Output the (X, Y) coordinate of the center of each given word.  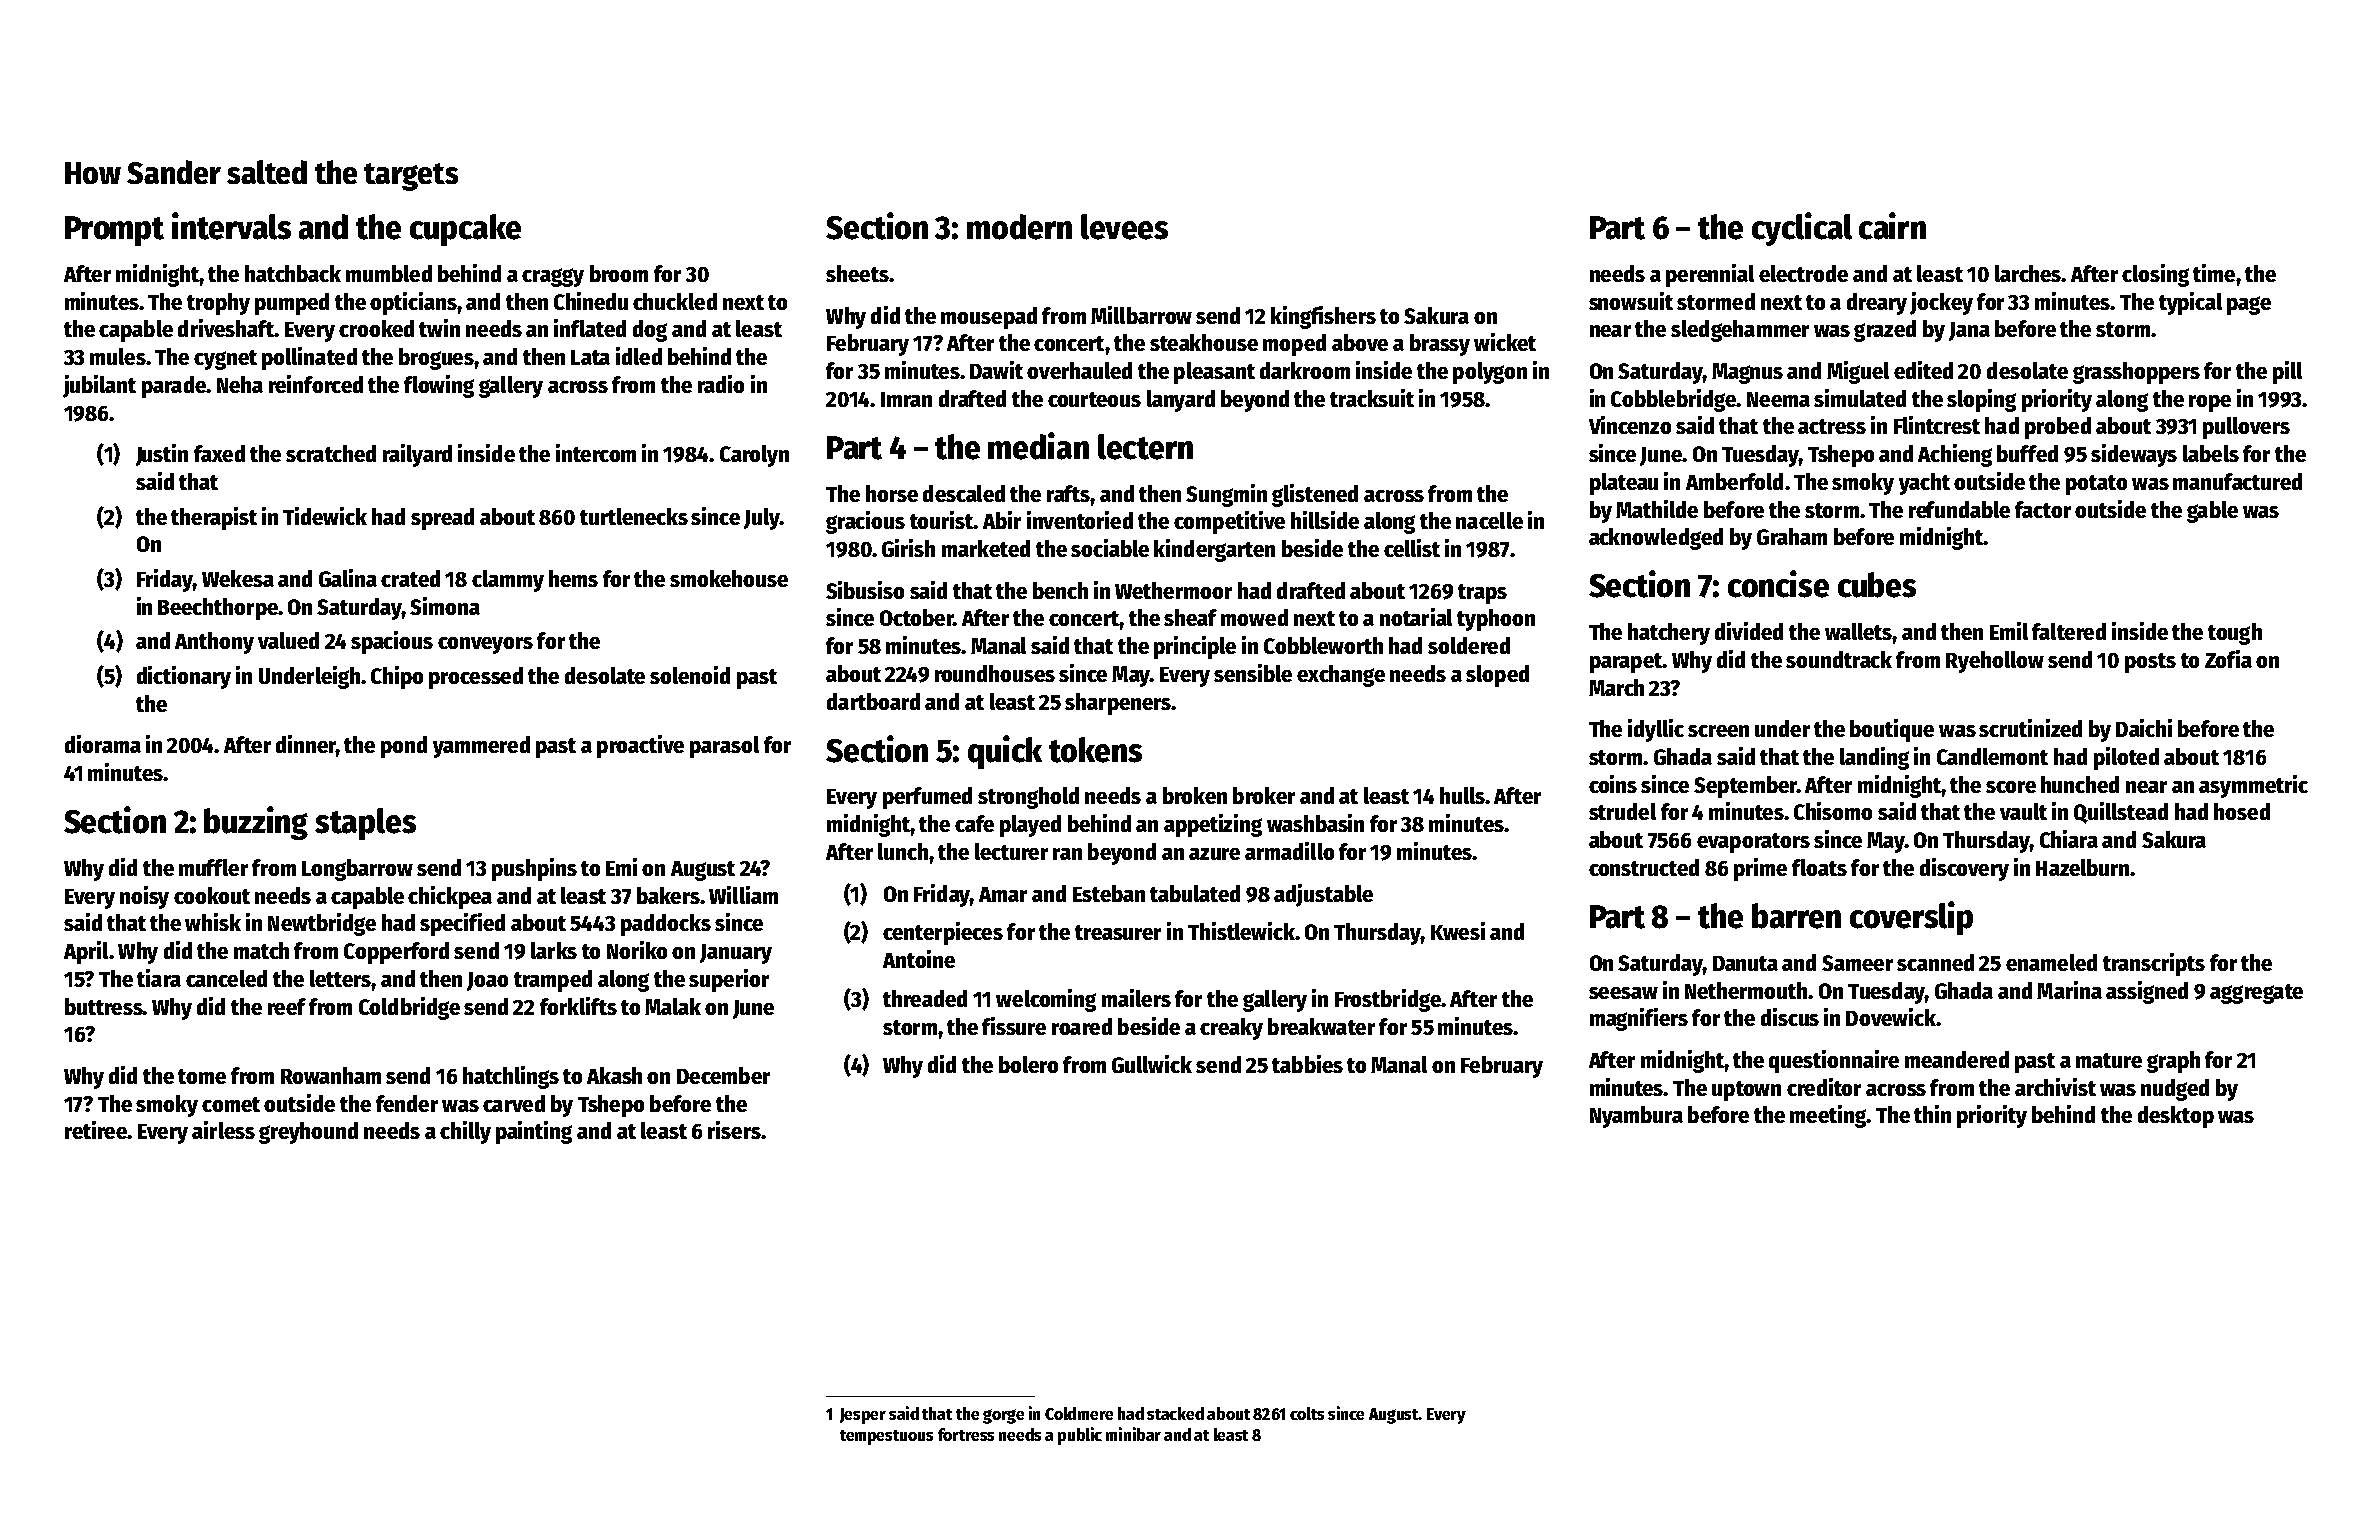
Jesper (863, 1416)
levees (1124, 227)
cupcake (465, 230)
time (2214, 273)
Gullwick (1152, 1064)
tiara (159, 978)
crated (410, 578)
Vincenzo (1630, 425)
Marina (2069, 990)
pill (2287, 372)
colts (1307, 1413)
